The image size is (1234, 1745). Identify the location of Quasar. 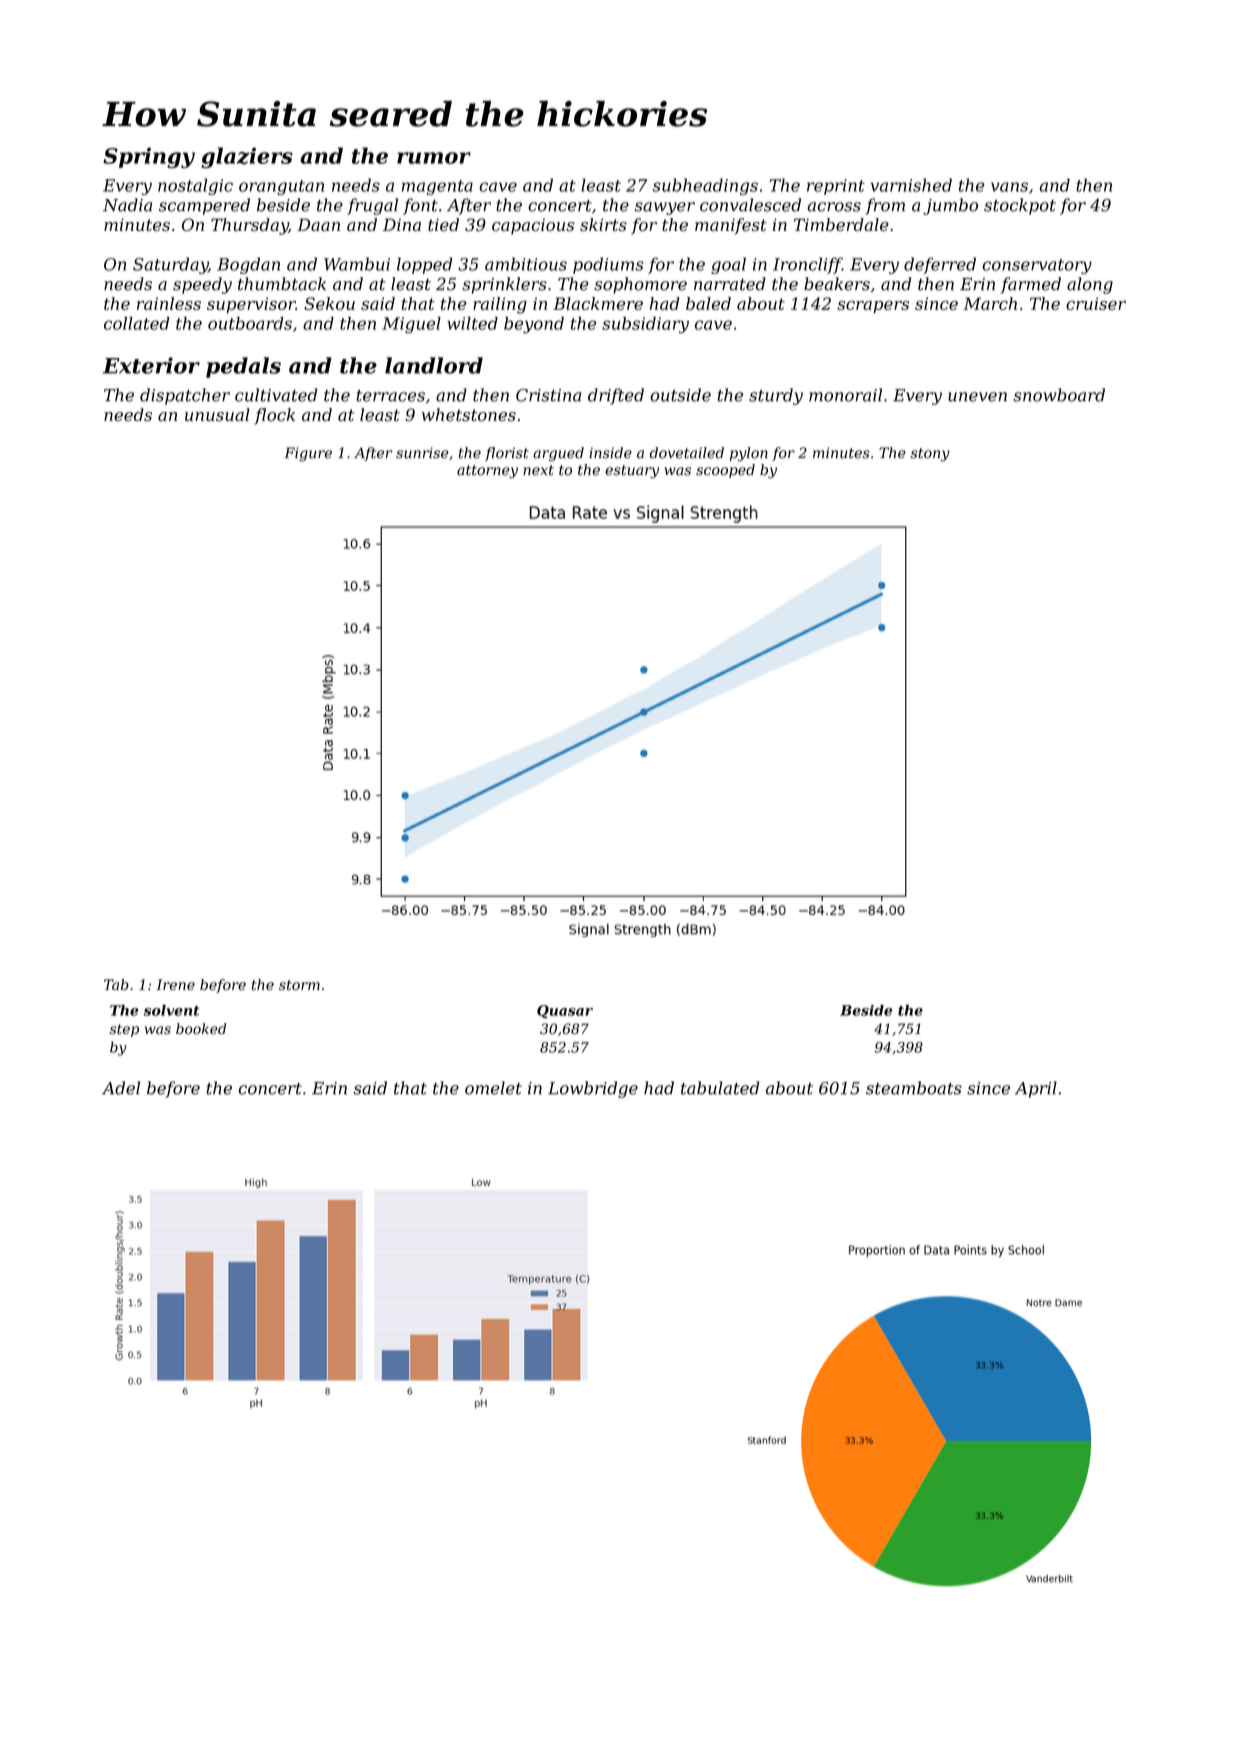
(565, 1011).
